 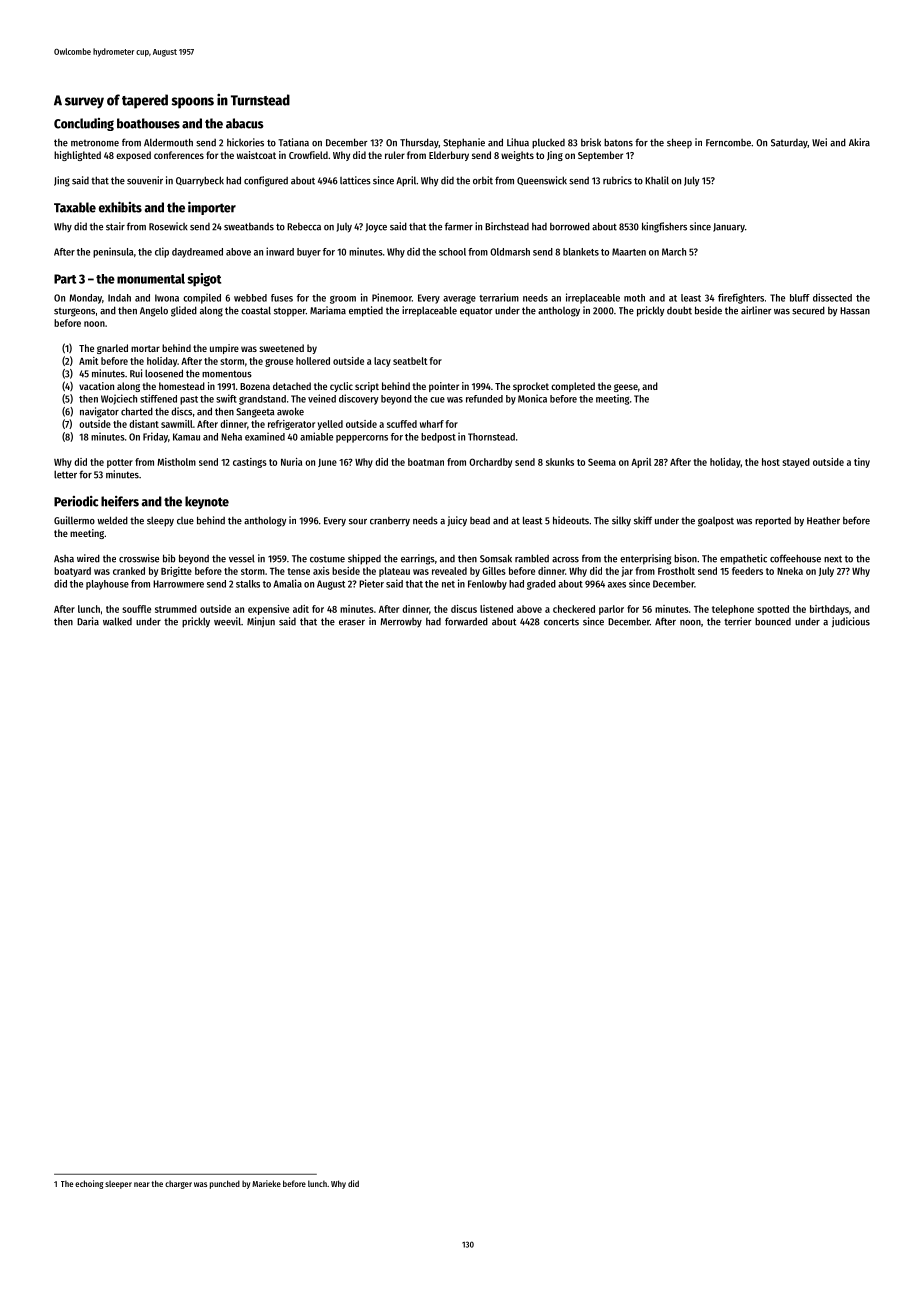 I want to click on Merrowby, so click(x=401, y=622).
